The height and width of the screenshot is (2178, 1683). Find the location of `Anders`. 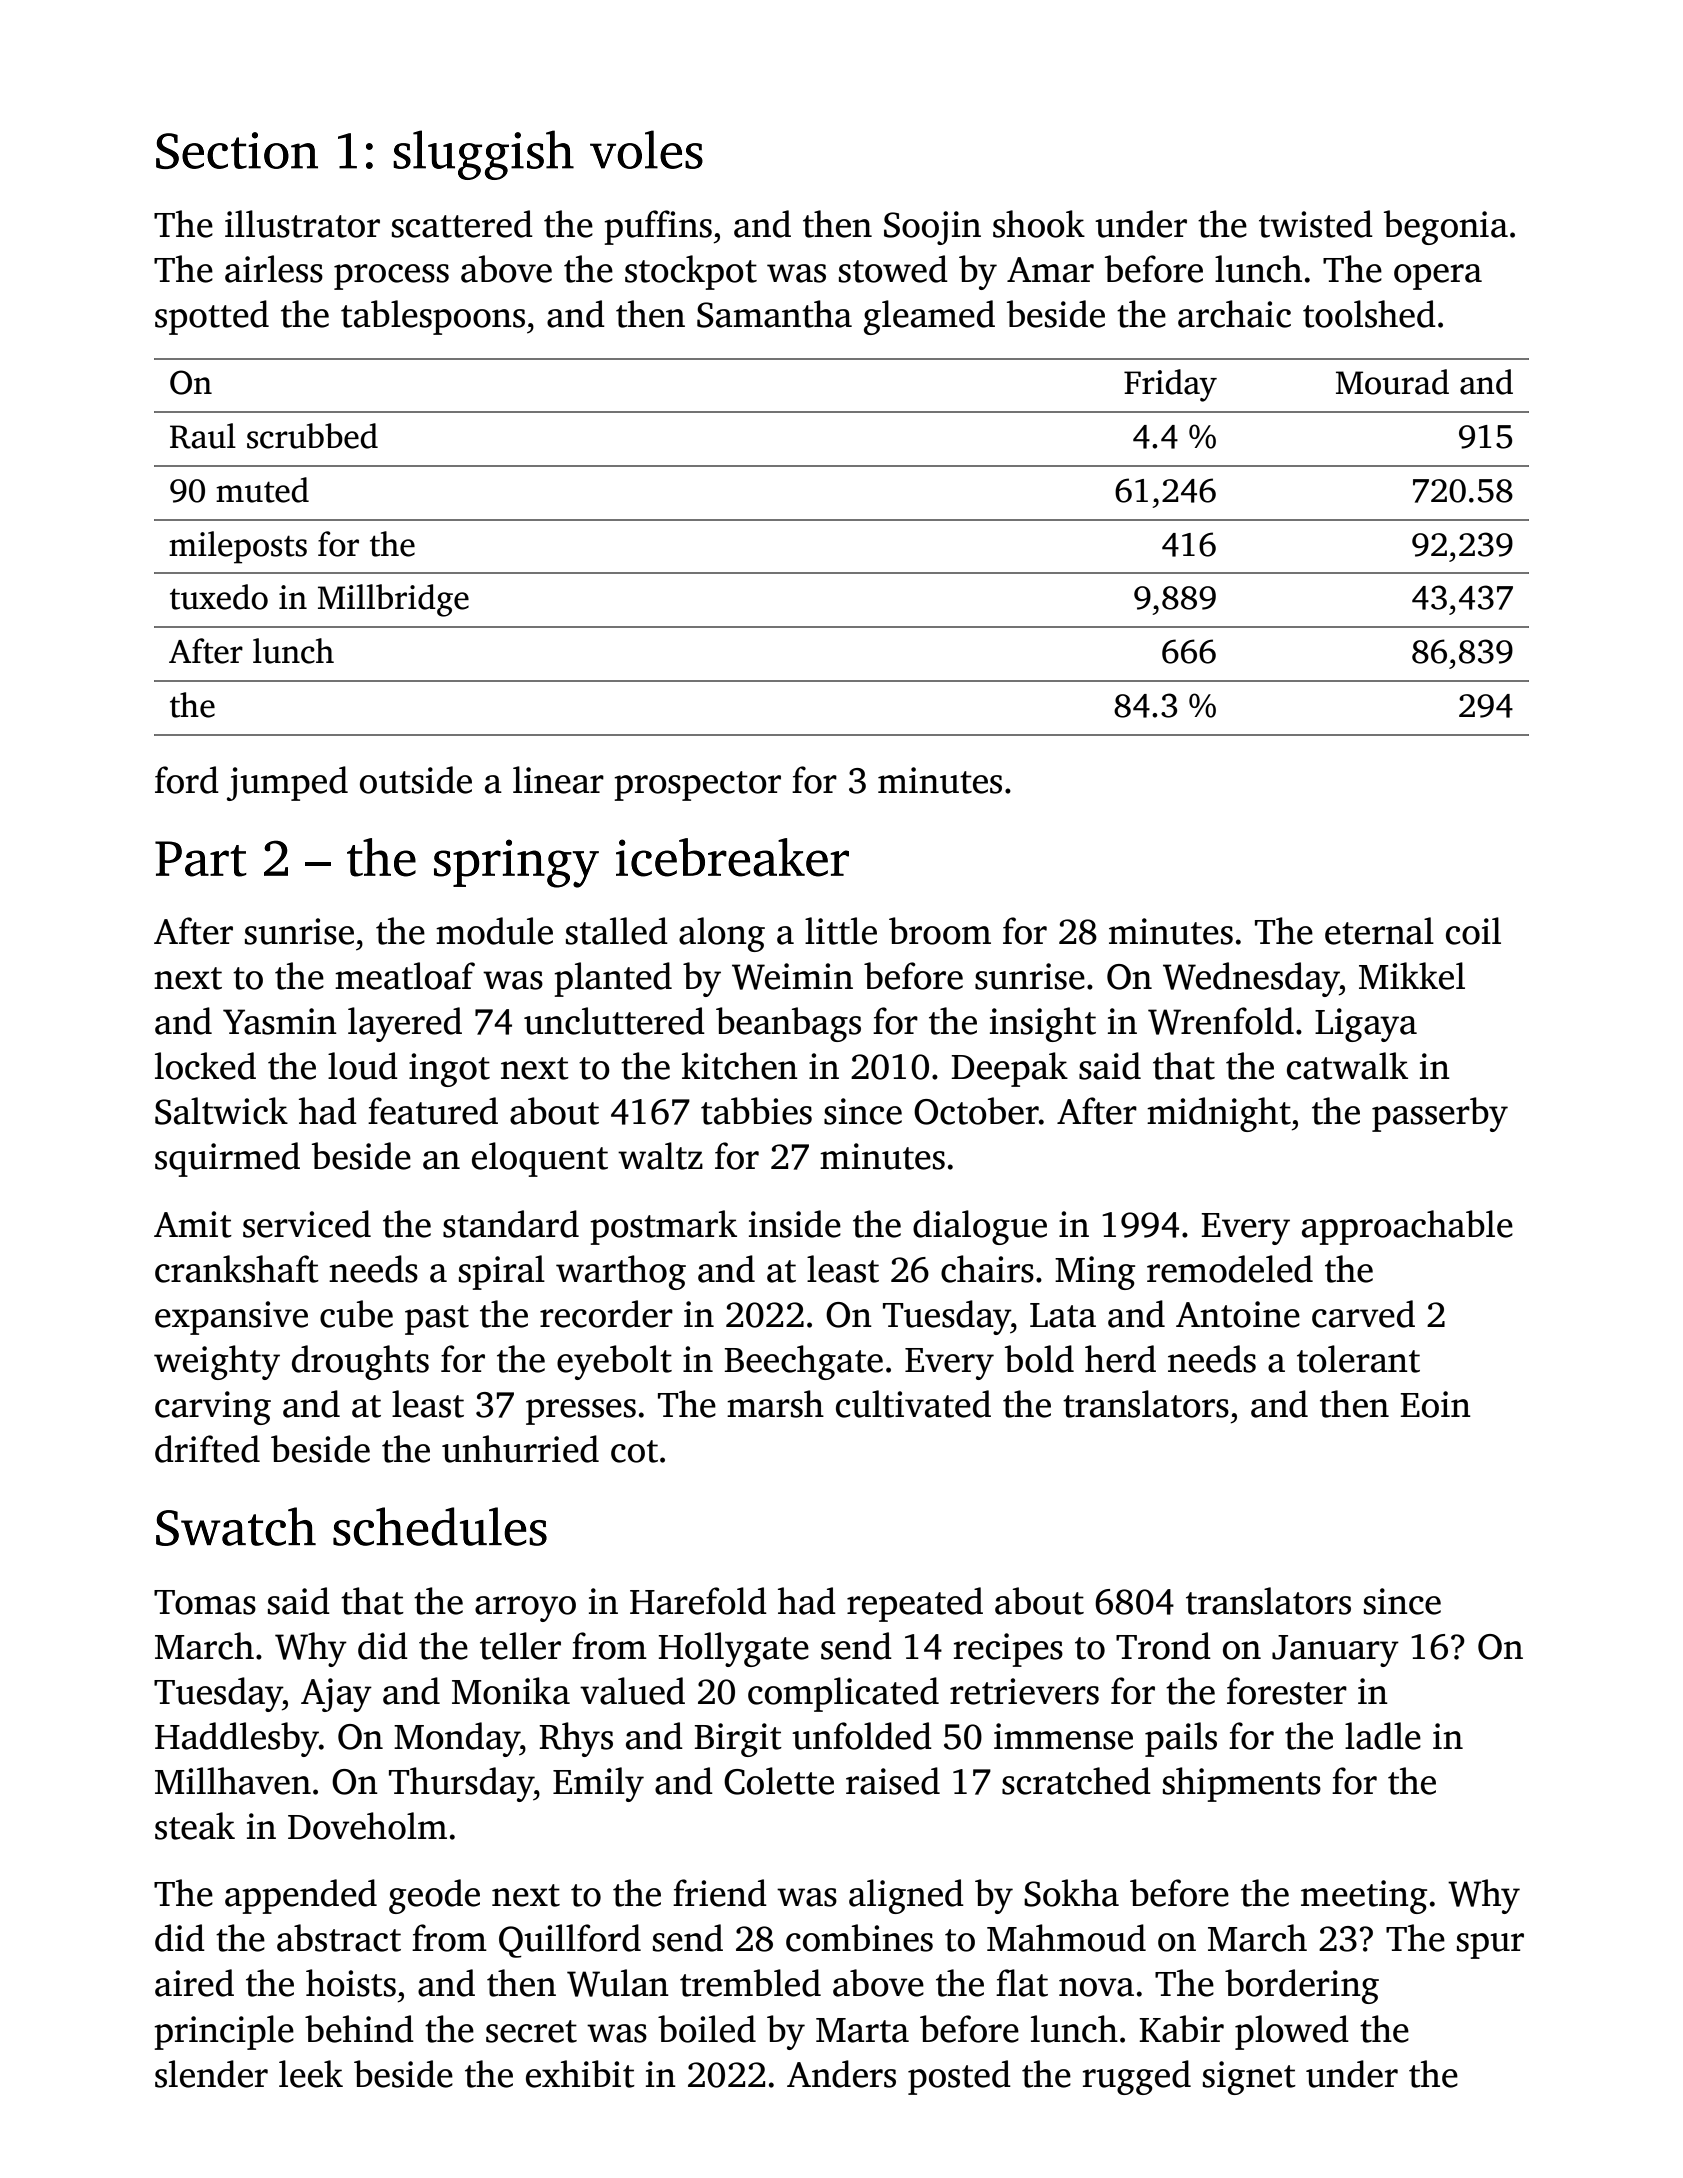

Anders is located at coordinates (841, 2074).
